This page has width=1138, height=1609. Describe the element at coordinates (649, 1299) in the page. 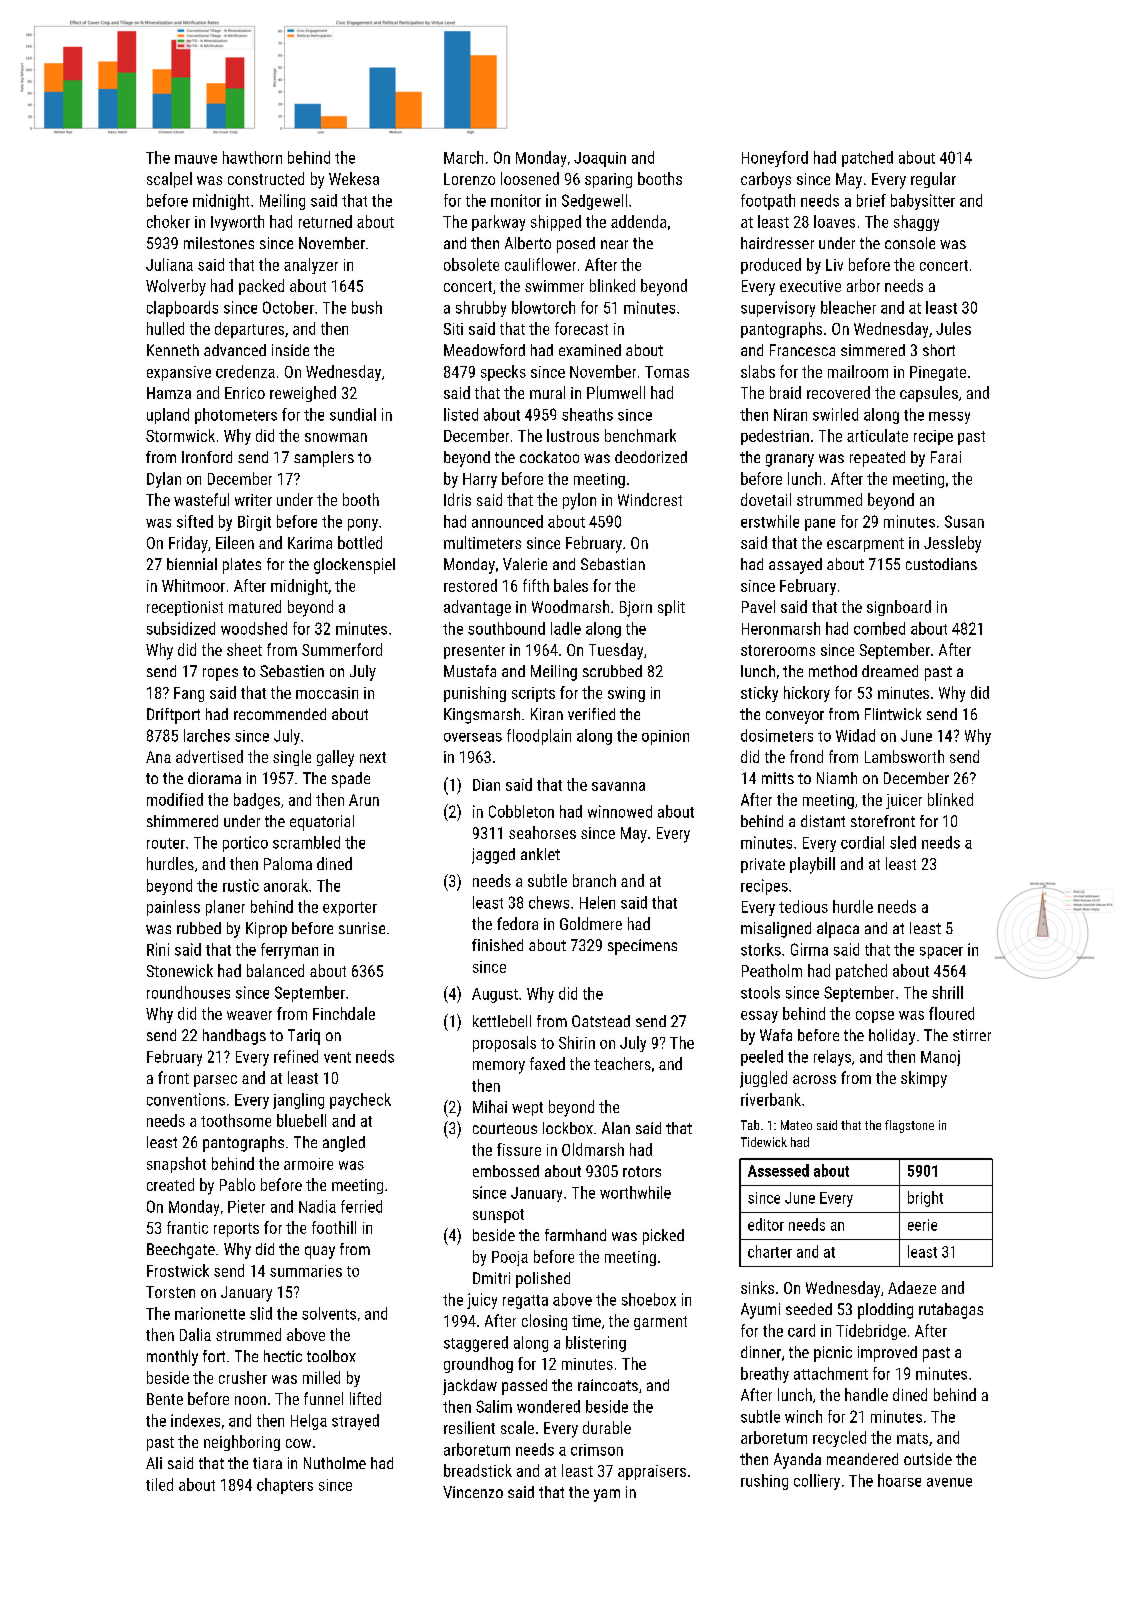

I see `shoebox` at that location.
